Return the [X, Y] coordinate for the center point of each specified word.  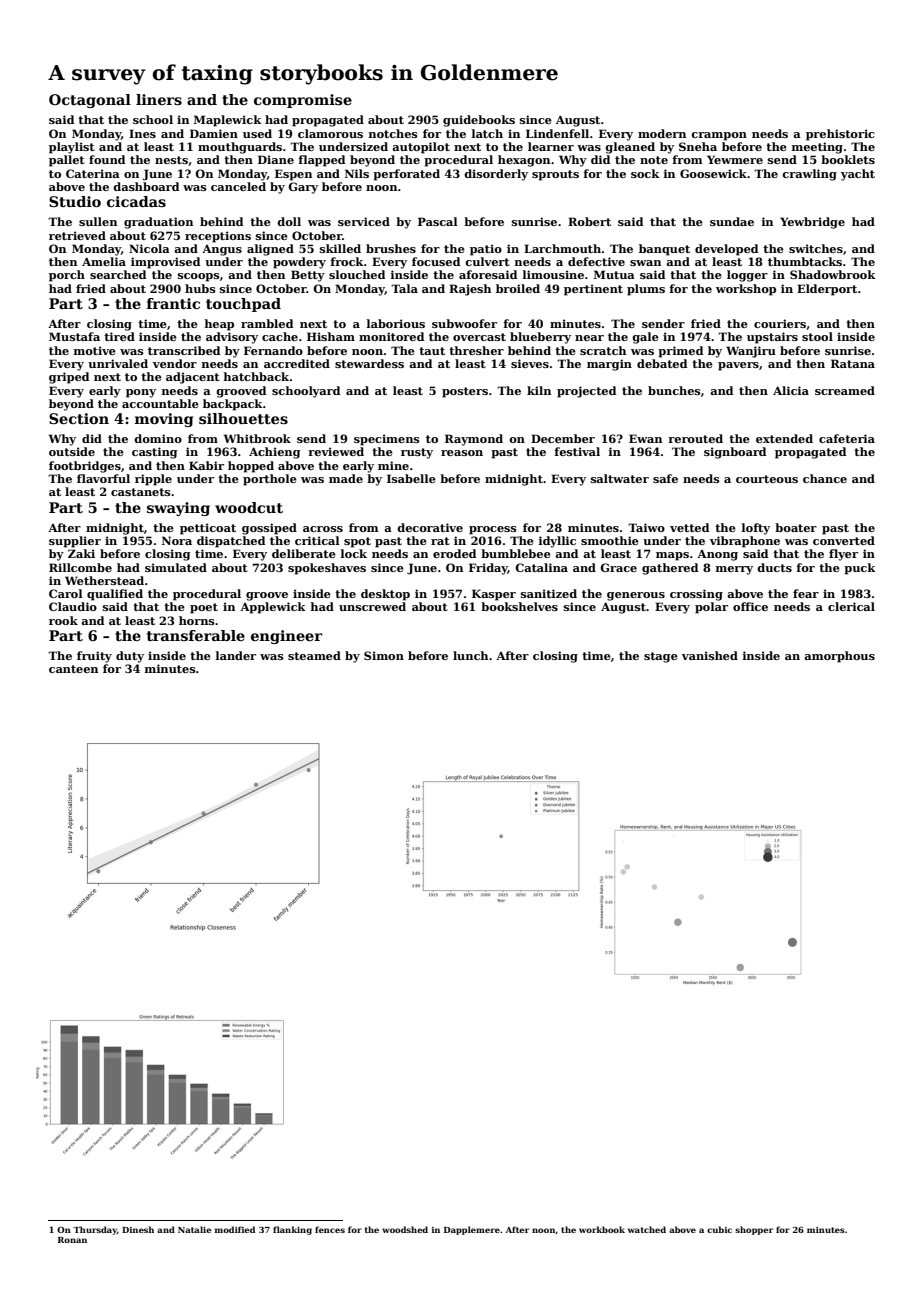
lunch [470, 655]
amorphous [839, 657]
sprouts [555, 175]
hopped [251, 467]
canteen [73, 669]
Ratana [853, 363]
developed [726, 250]
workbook [602, 1229]
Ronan [72, 1240]
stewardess [369, 363]
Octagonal [90, 101]
